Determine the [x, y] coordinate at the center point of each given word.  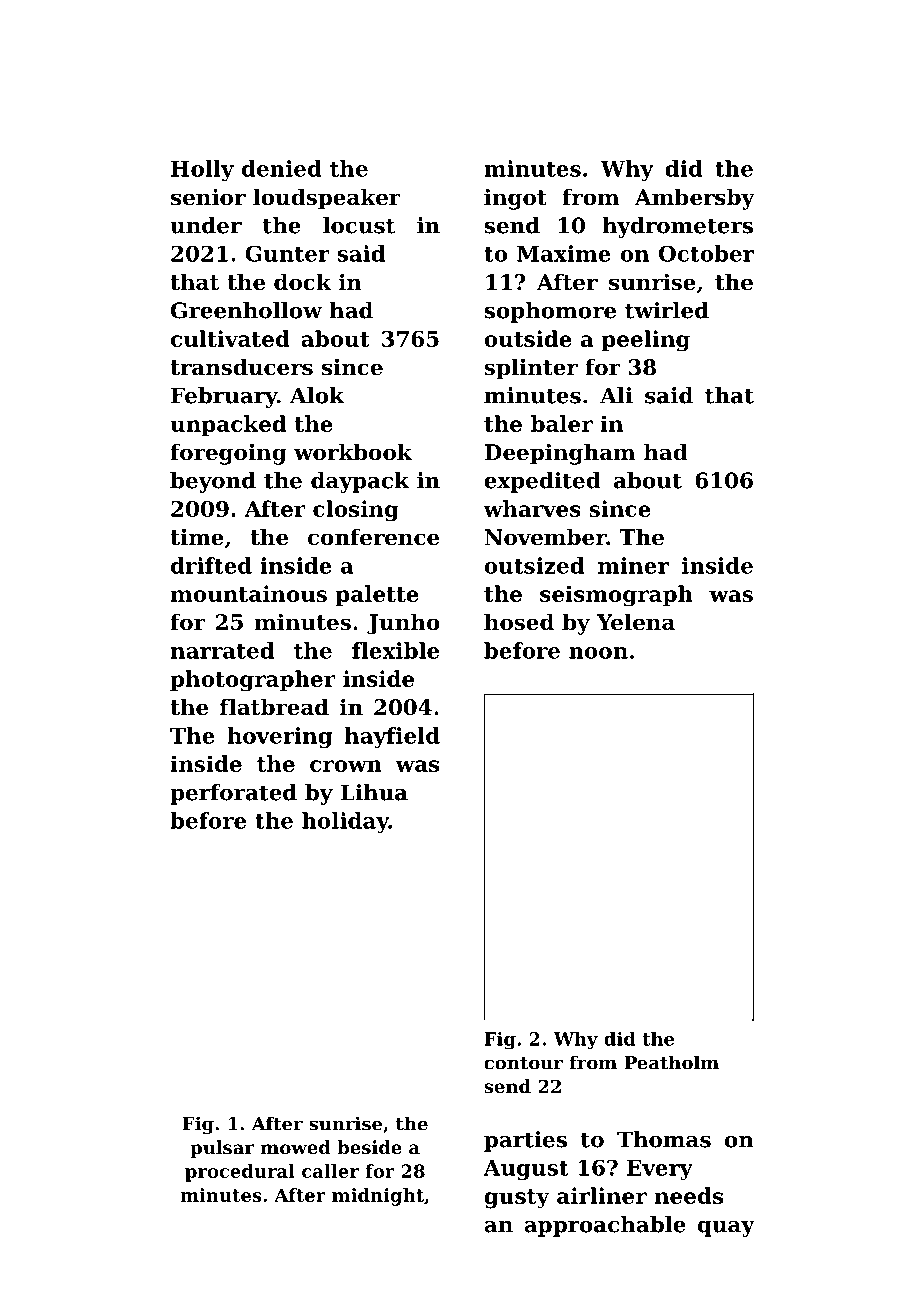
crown [346, 766]
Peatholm [671, 1062]
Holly [202, 170]
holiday [345, 822]
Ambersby [694, 199]
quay [726, 1229]
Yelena [636, 622]
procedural [240, 1173]
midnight [378, 1197]
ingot [515, 199]
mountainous [249, 593]
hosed [519, 622]
